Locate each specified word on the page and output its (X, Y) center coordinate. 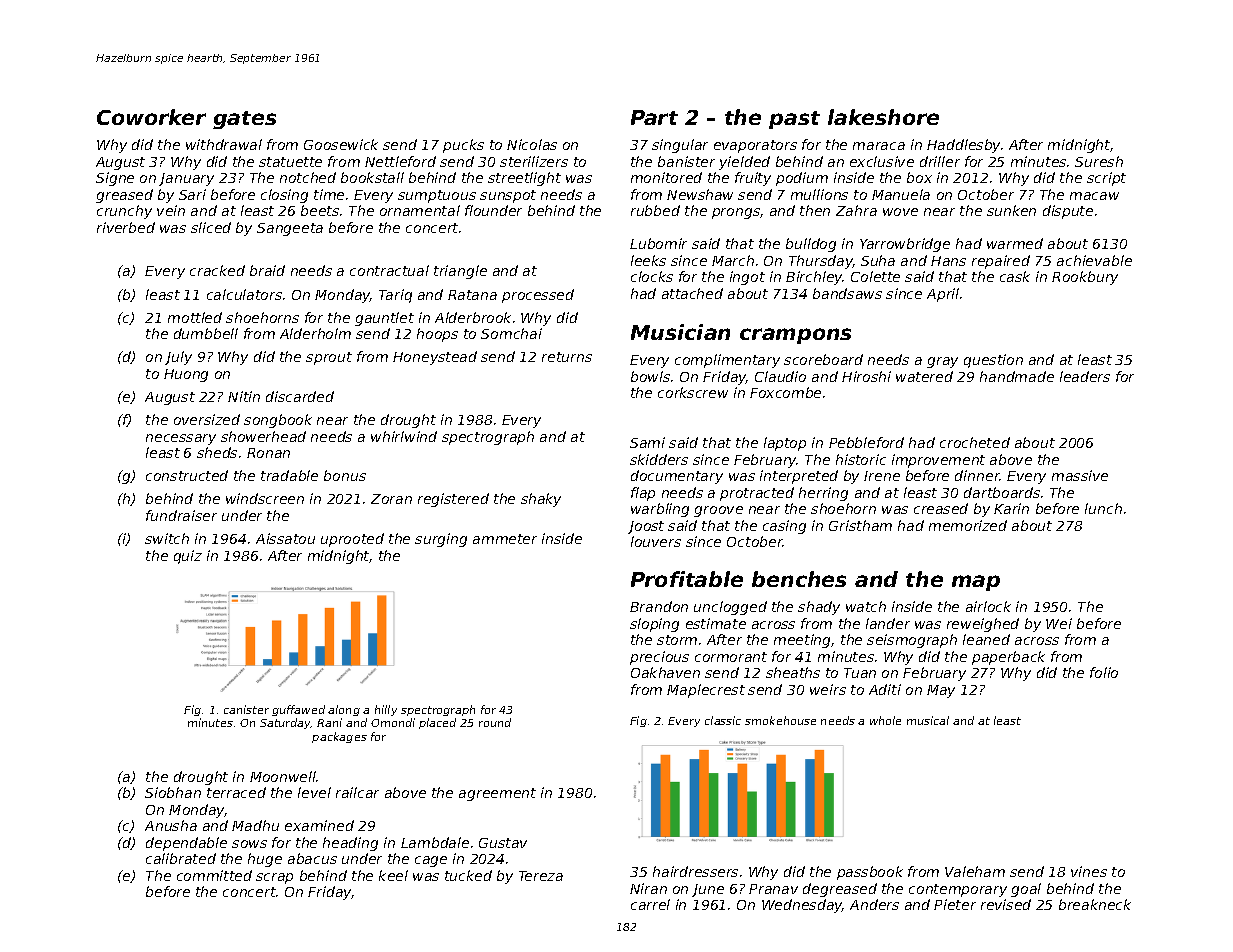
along (344, 710)
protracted (757, 494)
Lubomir (658, 243)
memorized (968, 525)
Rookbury (1085, 278)
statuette (290, 162)
